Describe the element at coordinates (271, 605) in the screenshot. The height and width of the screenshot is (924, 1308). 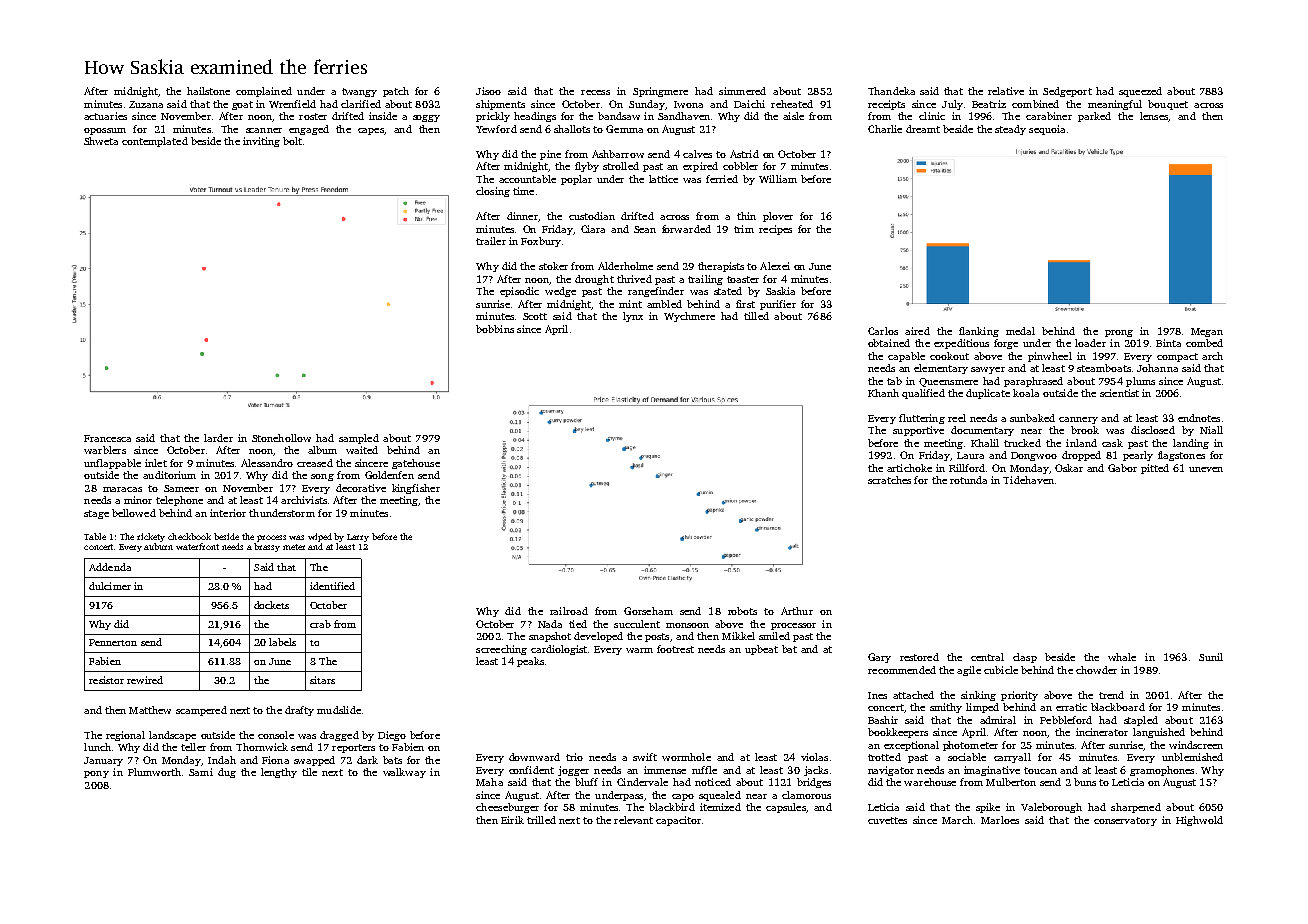
I see `dockets` at that location.
